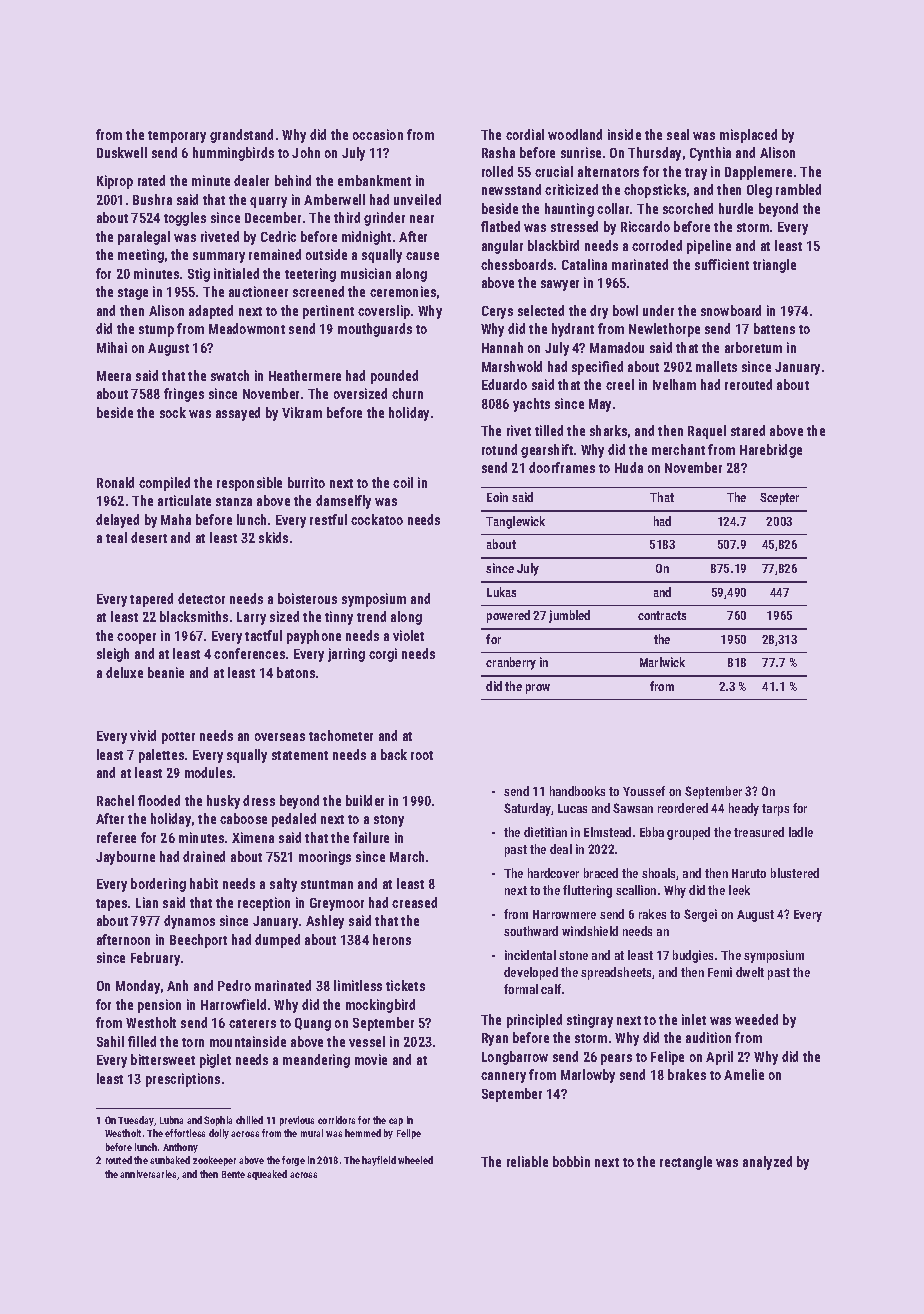 This image has width=924, height=1314. Describe the element at coordinates (700, 915) in the image. I see `Sergei` at that location.
